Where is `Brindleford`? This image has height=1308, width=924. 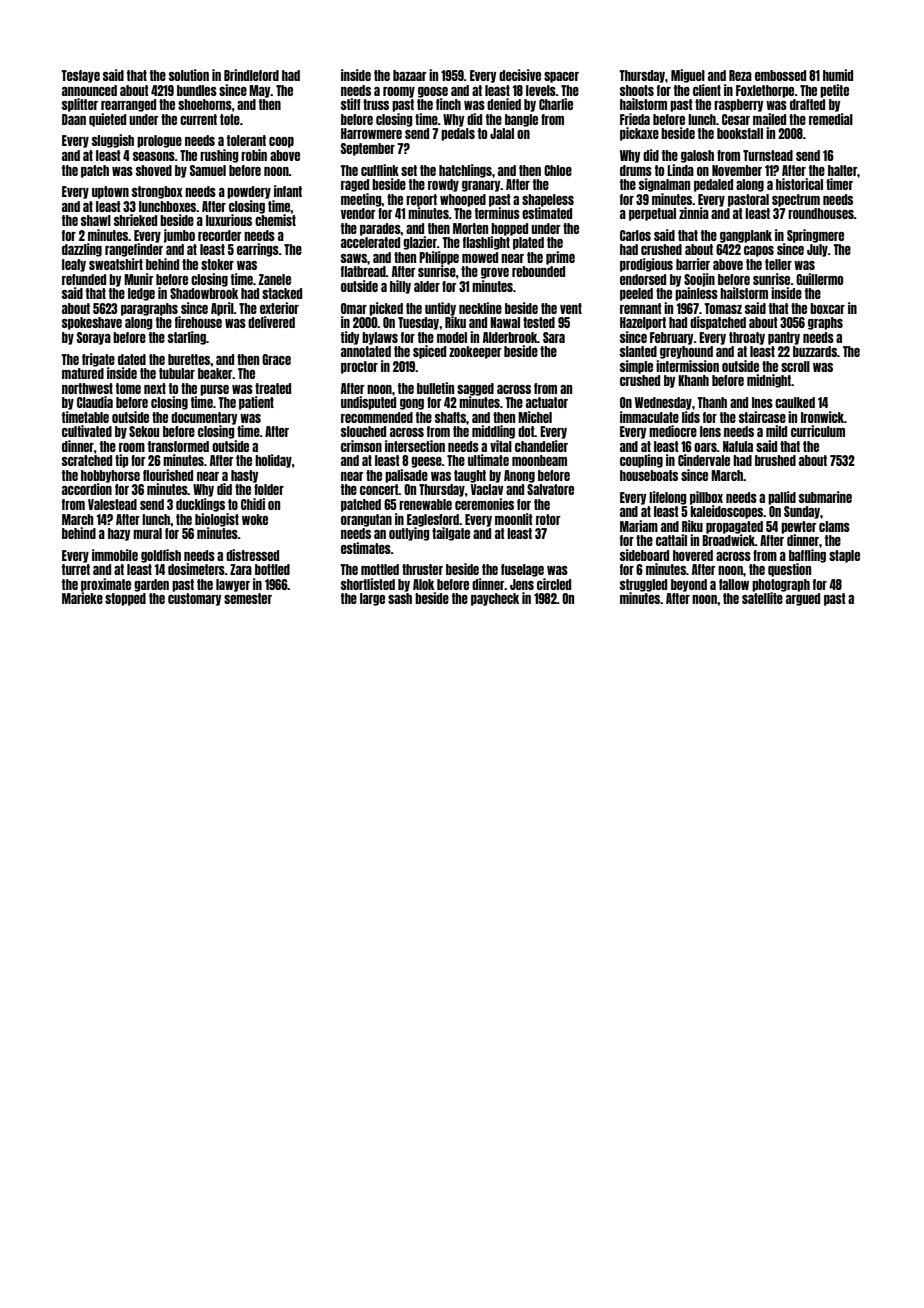
Brindleford is located at coordinates (251, 75).
